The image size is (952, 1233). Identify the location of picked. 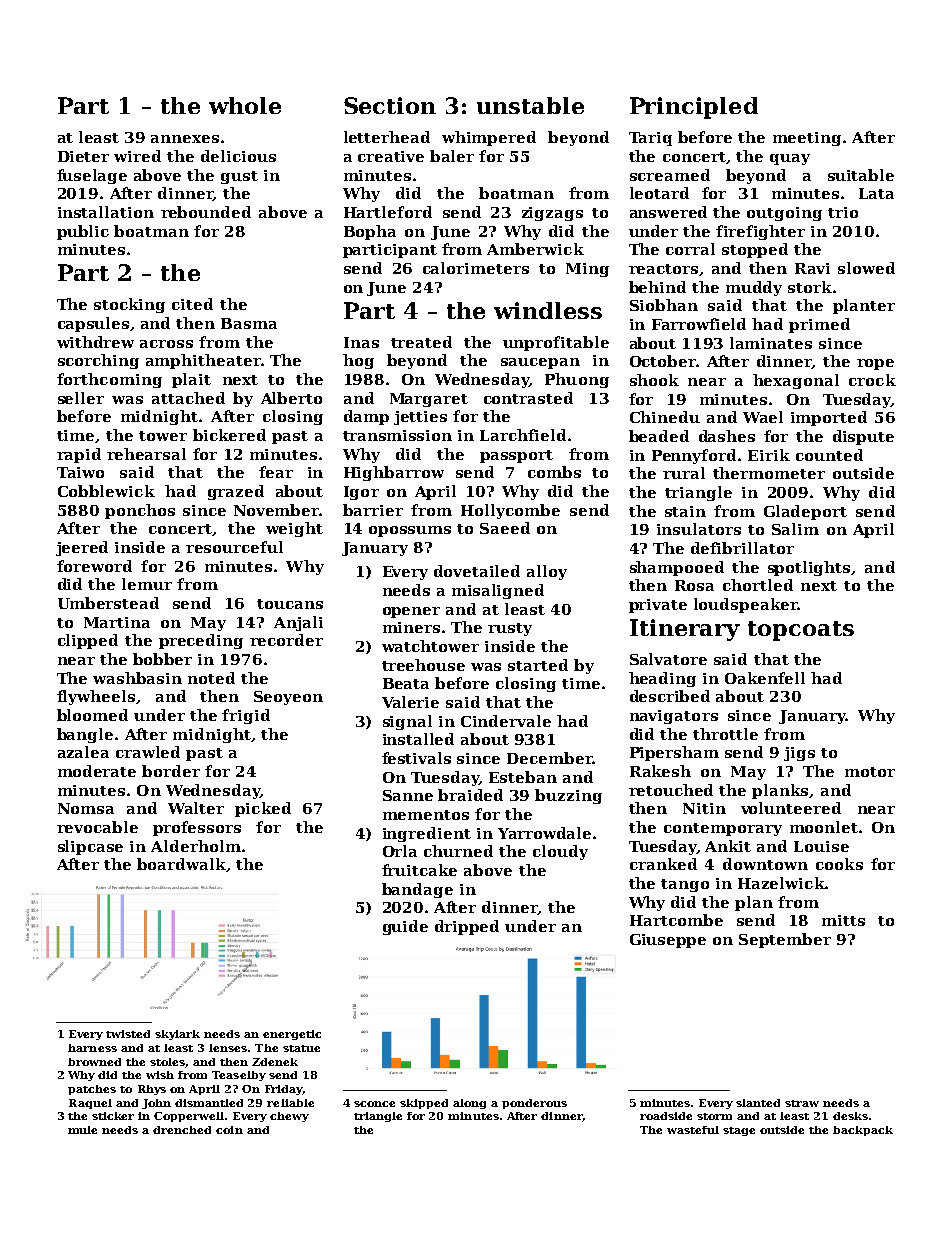
(263, 809).
